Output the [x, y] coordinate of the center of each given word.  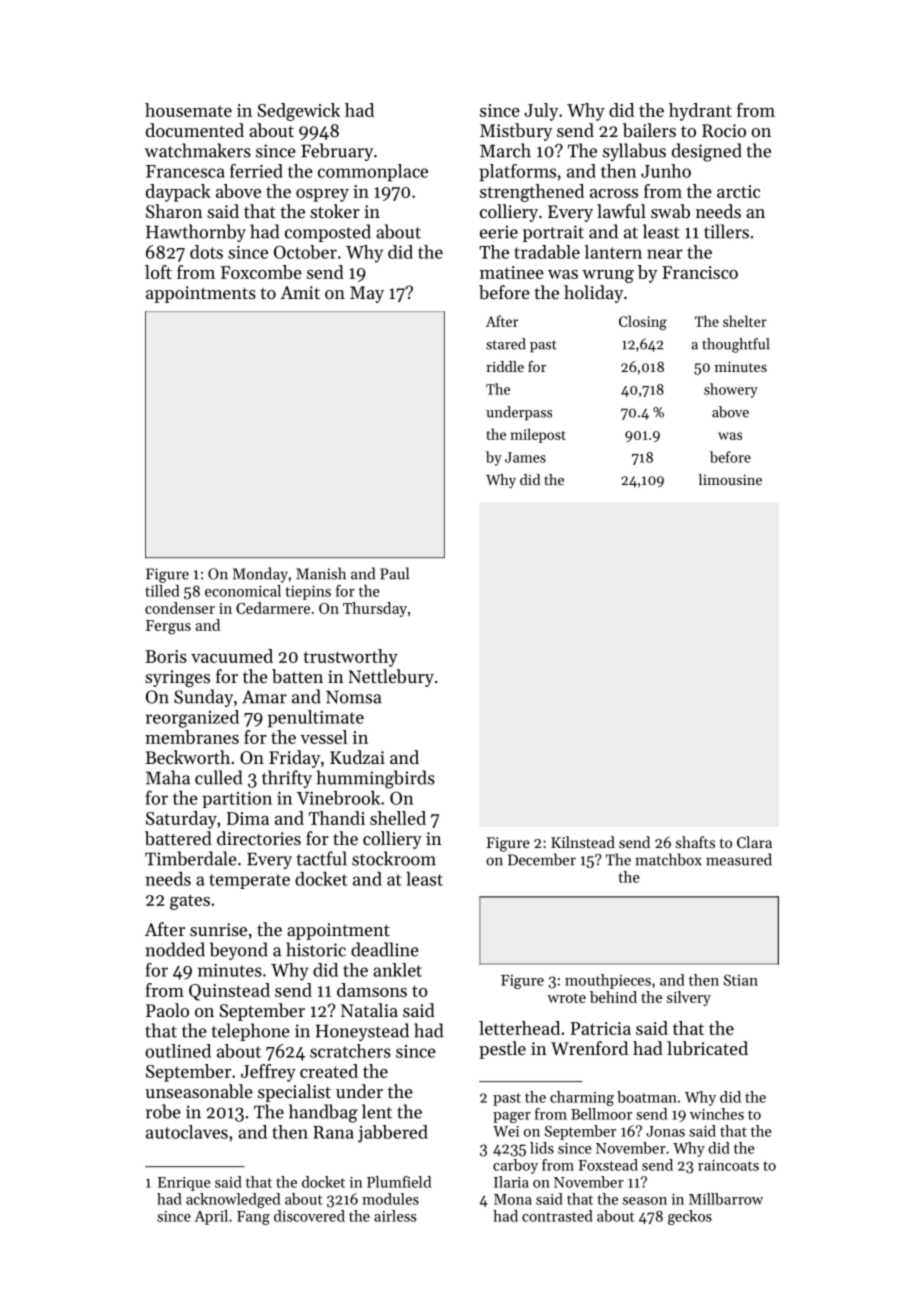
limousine [730, 479]
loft [158, 272]
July [541, 112]
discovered [309, 1216]
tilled [162, 591]
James [525, 457]
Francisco [700, 272]
